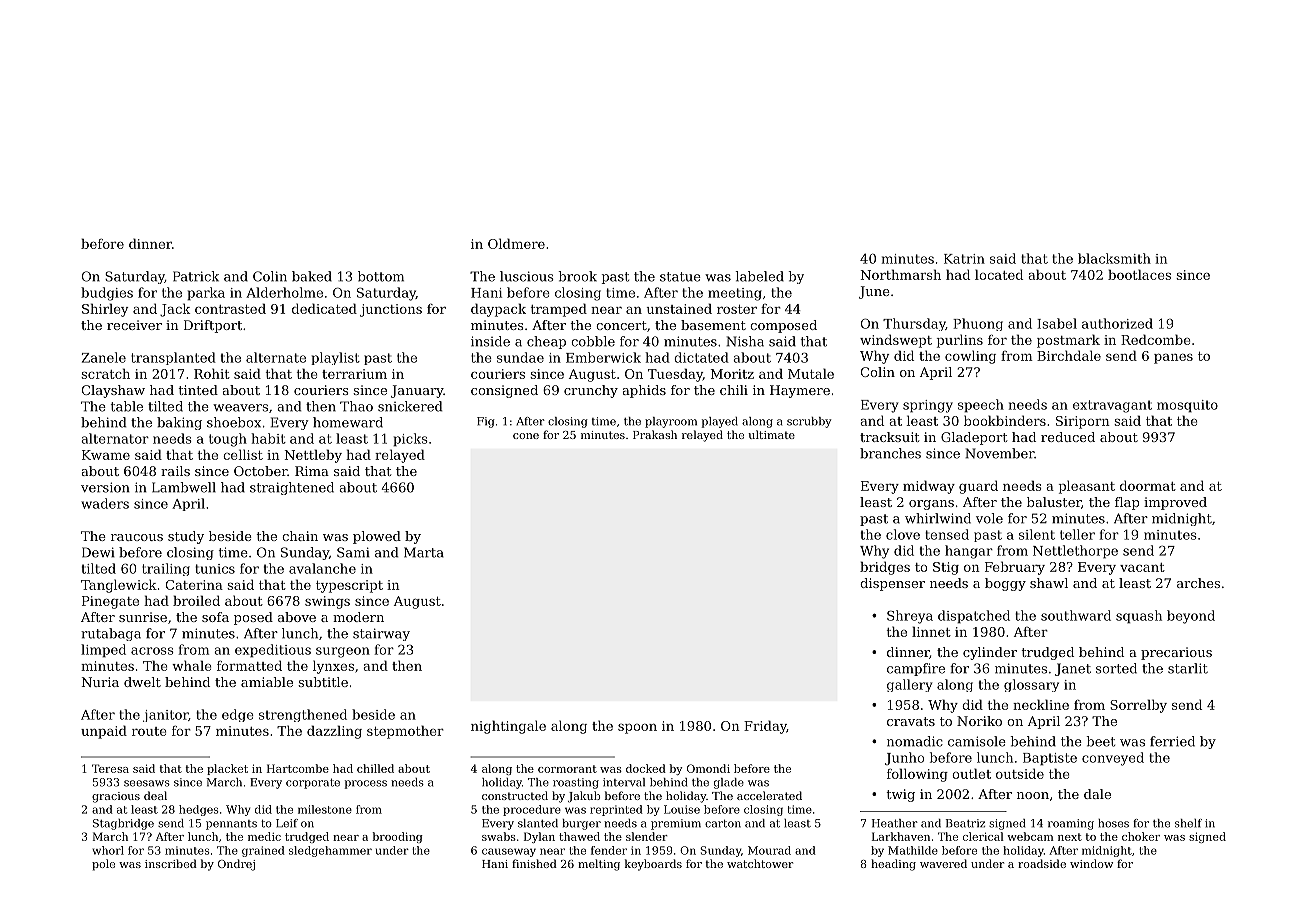  What do you see at coordinates (637, 729) in the screenshot?
I see `spoon` at bounding box center [637, 729].
